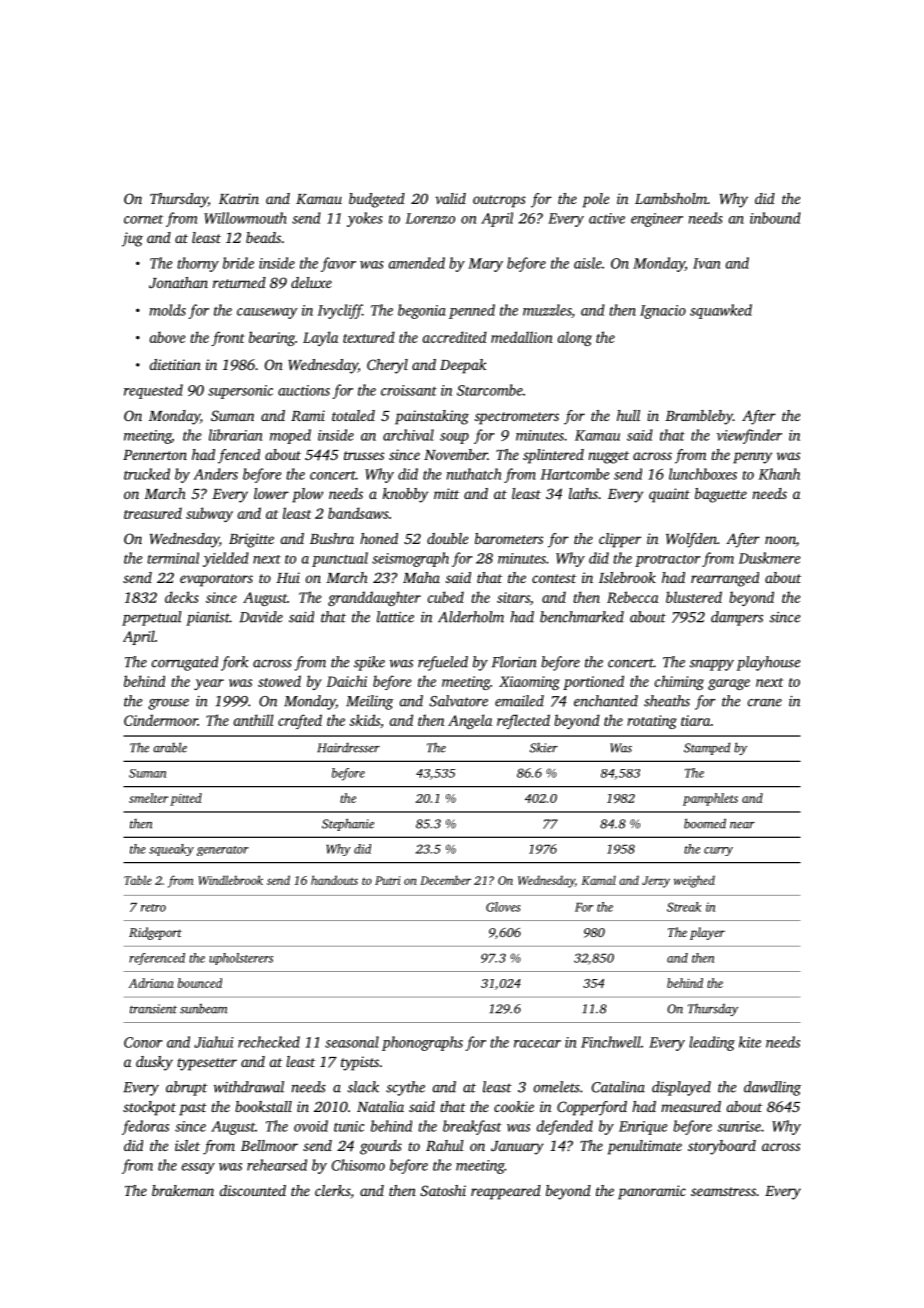 This document has height=1308, width=924. Describe the element at coordinates (430, 218) in the document. I see `Lorenzo` at that location.
